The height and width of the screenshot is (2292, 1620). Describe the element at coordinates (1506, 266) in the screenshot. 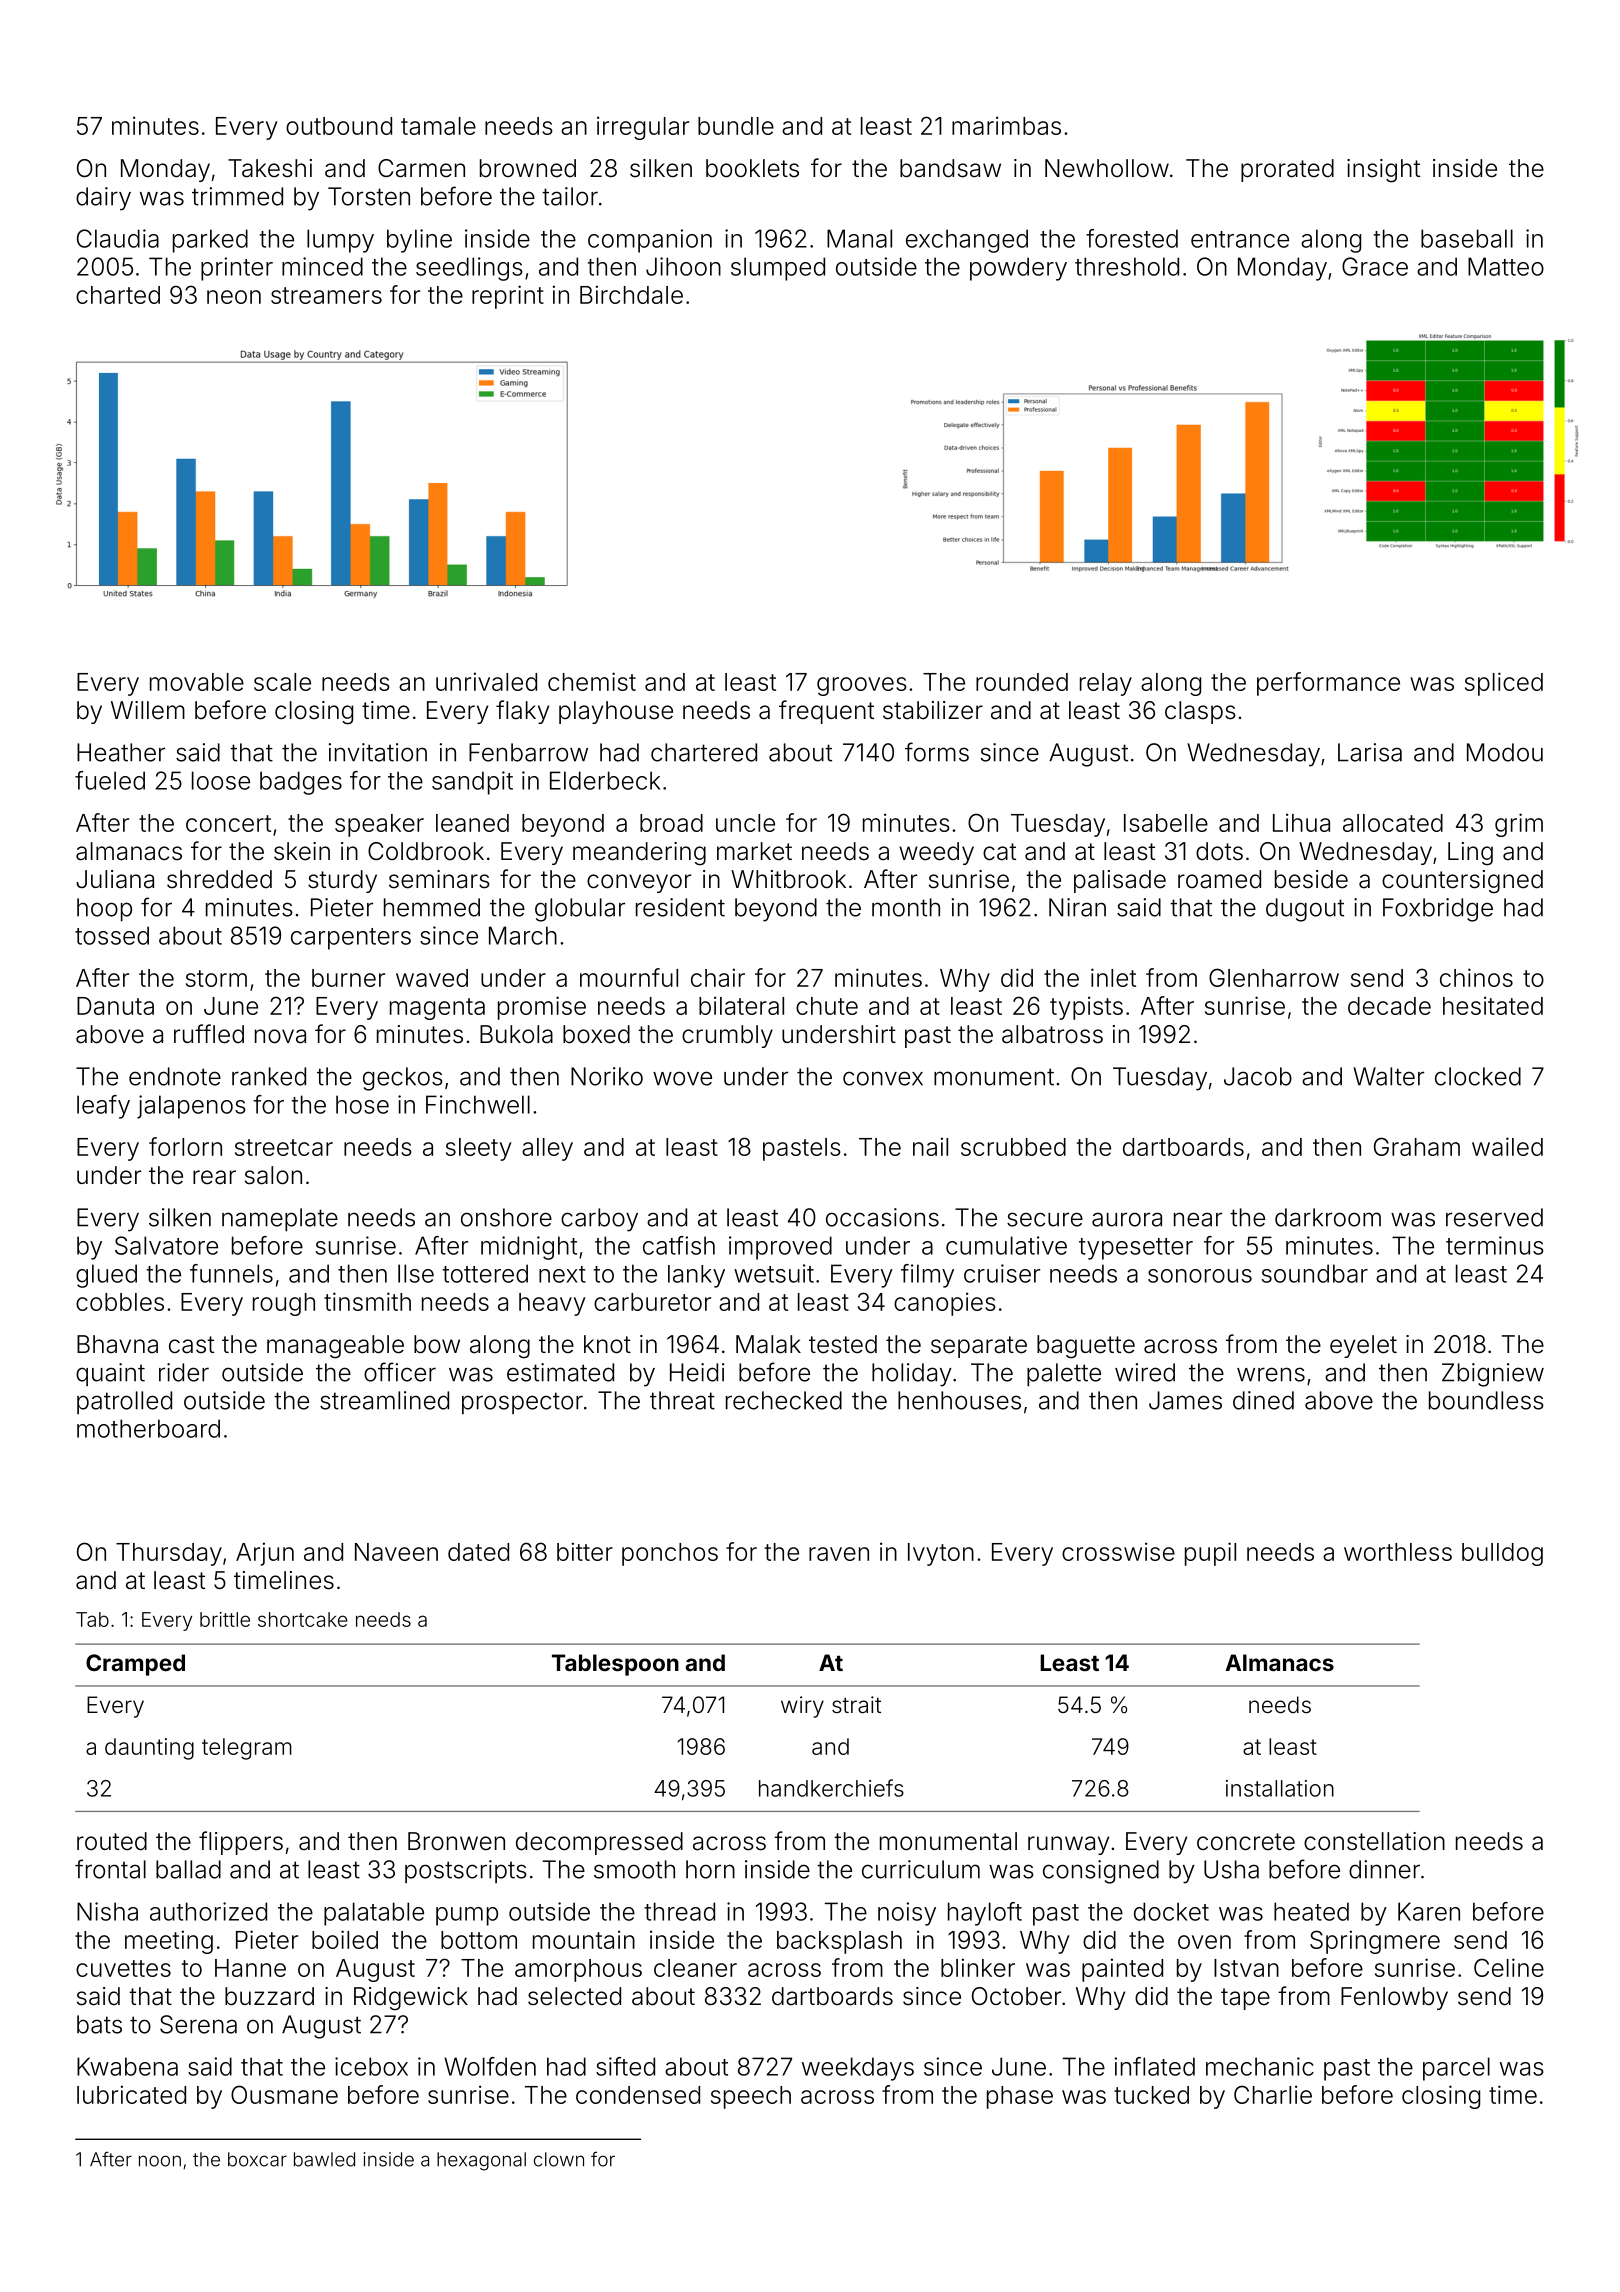

I see `Matteo` at that location.
